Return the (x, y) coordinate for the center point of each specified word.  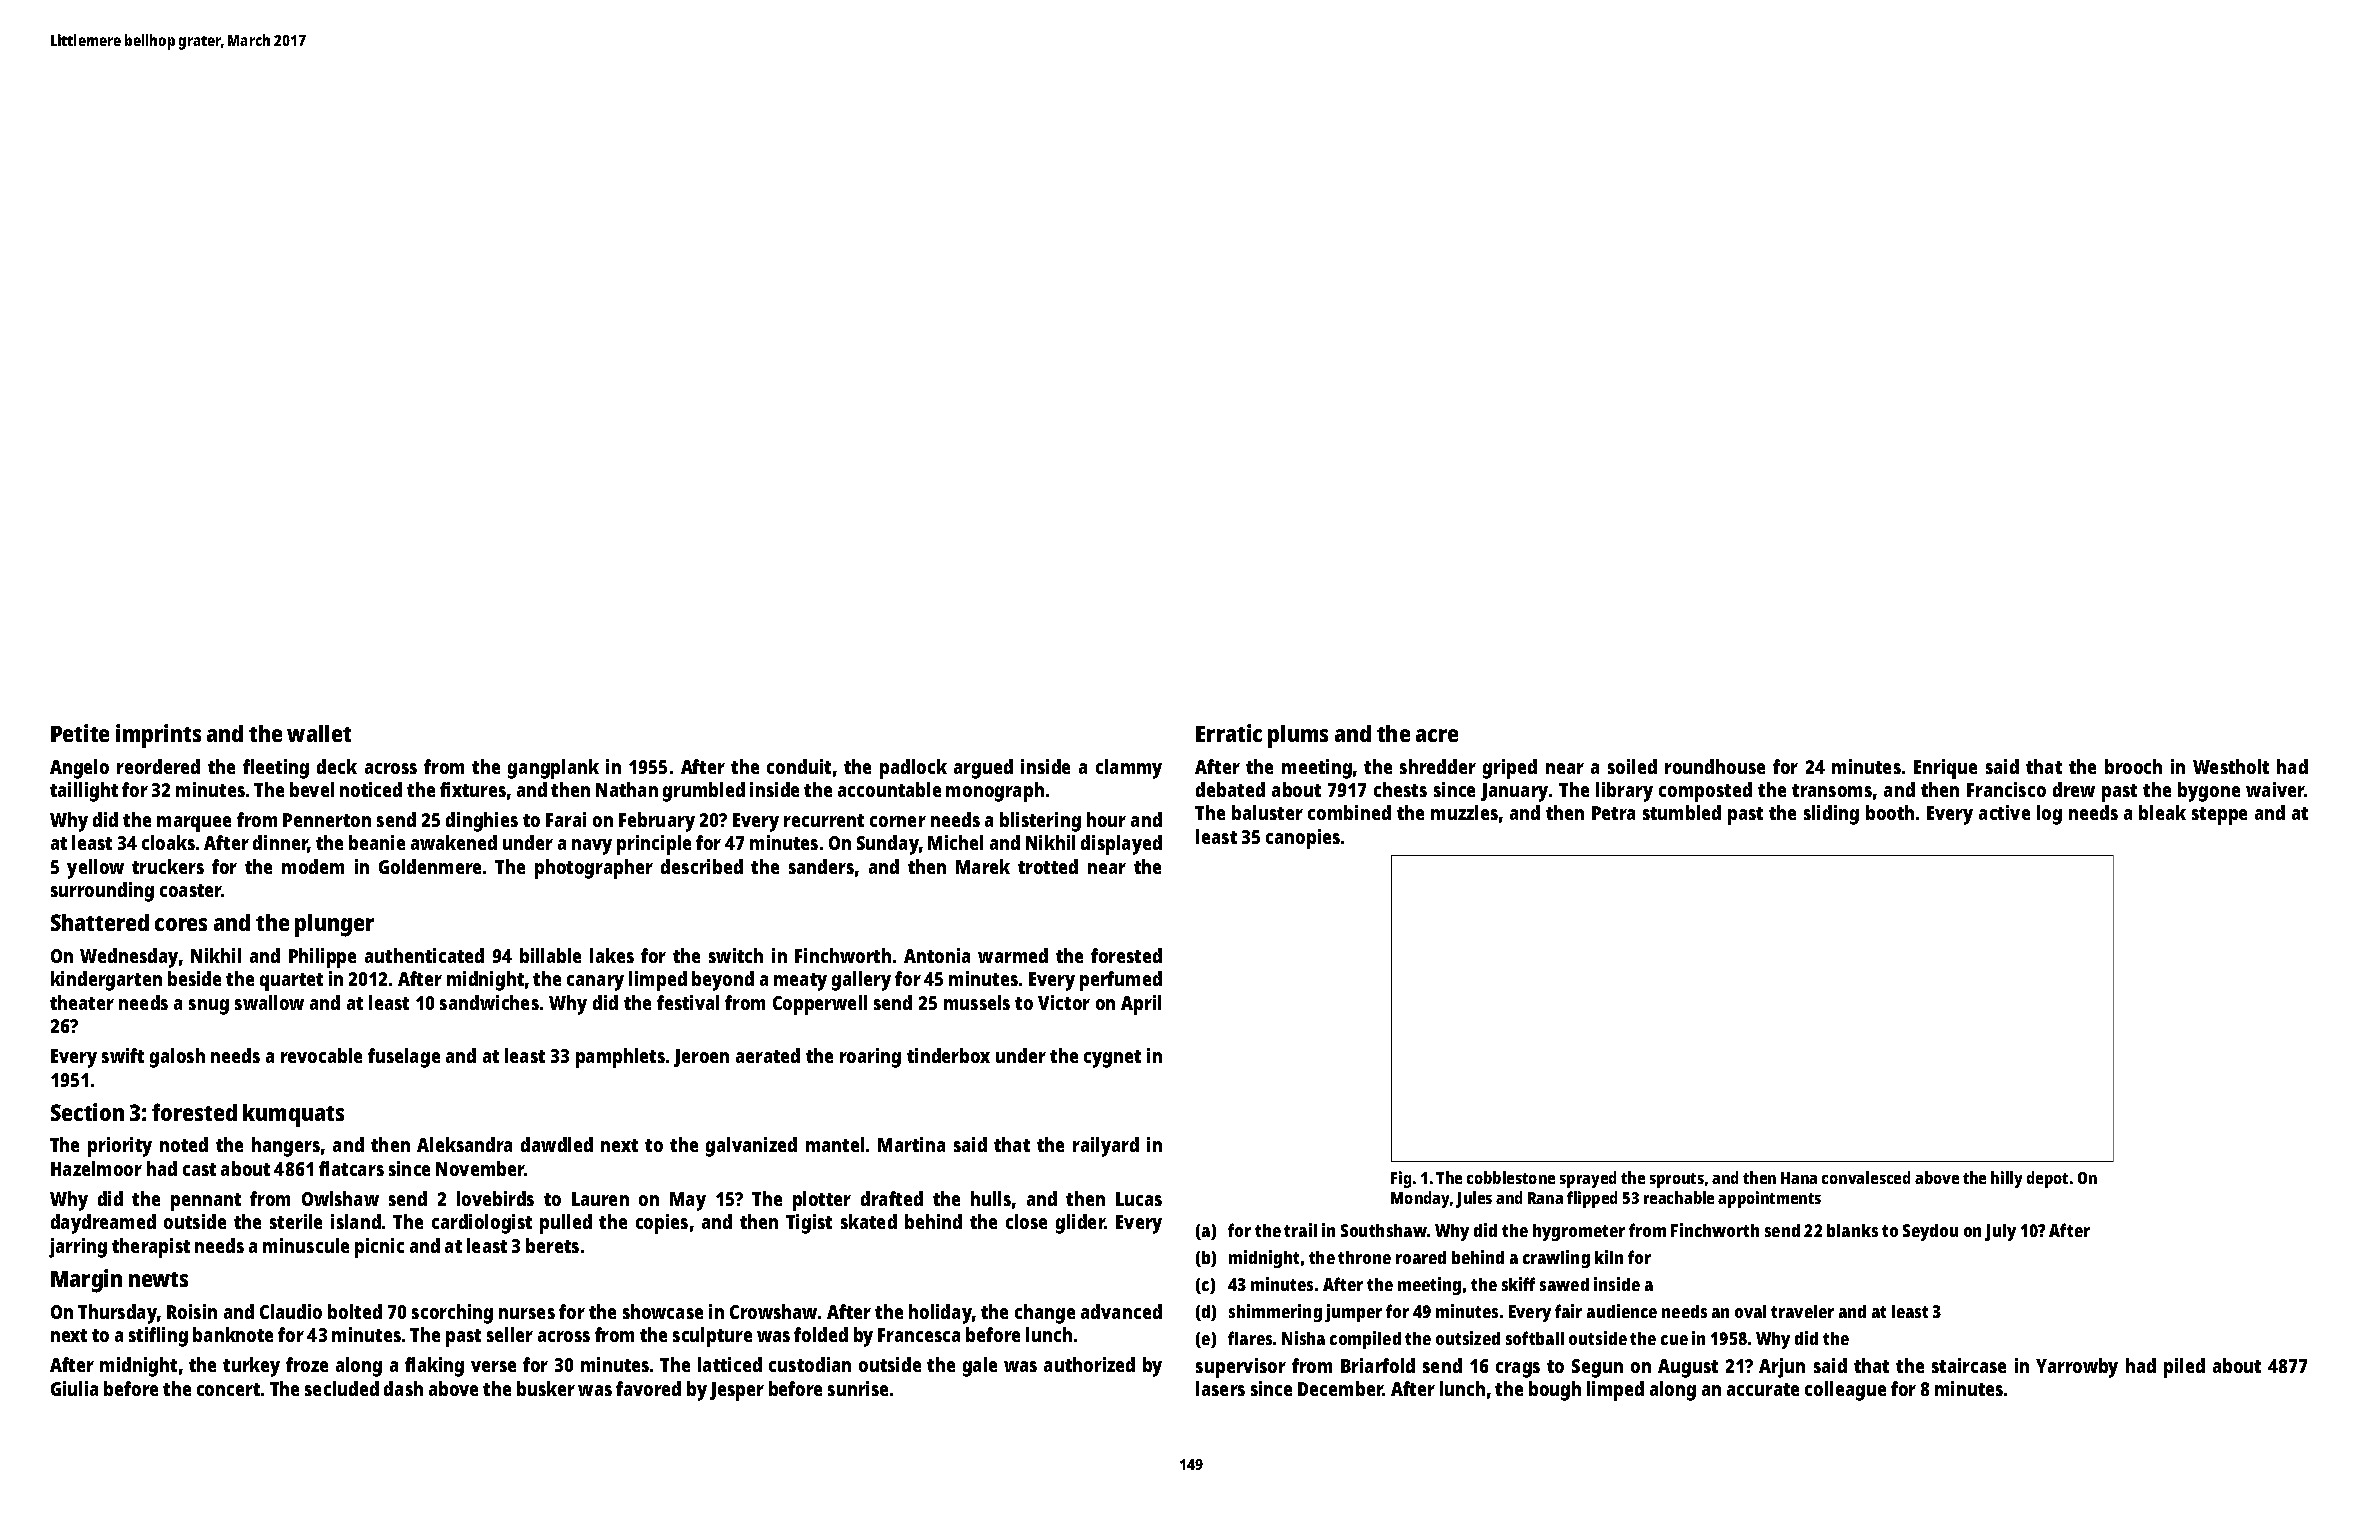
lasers (1220, 1388)
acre (1437, 735)
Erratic (1229, 733)
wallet (319, 733)
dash (403, 1388)
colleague (1845, 1391)
